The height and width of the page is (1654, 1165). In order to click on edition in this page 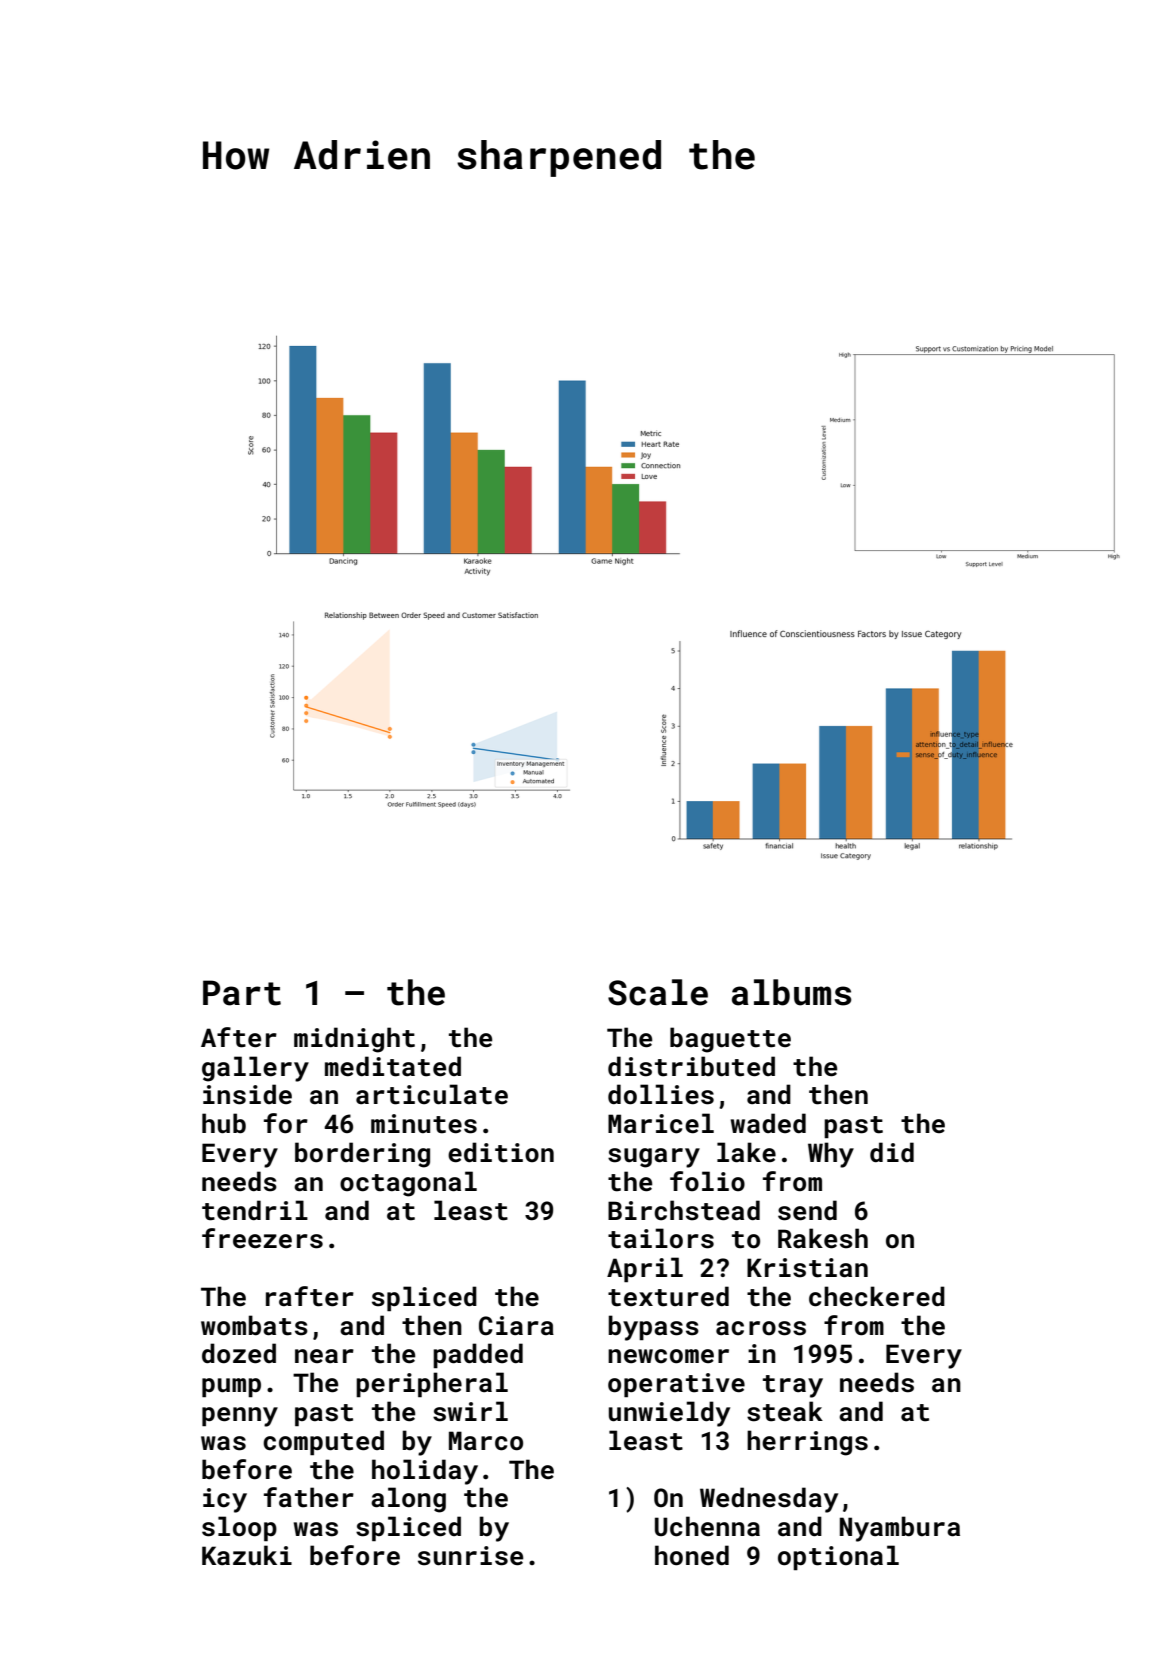, I will do `click(501, 1152)`.
